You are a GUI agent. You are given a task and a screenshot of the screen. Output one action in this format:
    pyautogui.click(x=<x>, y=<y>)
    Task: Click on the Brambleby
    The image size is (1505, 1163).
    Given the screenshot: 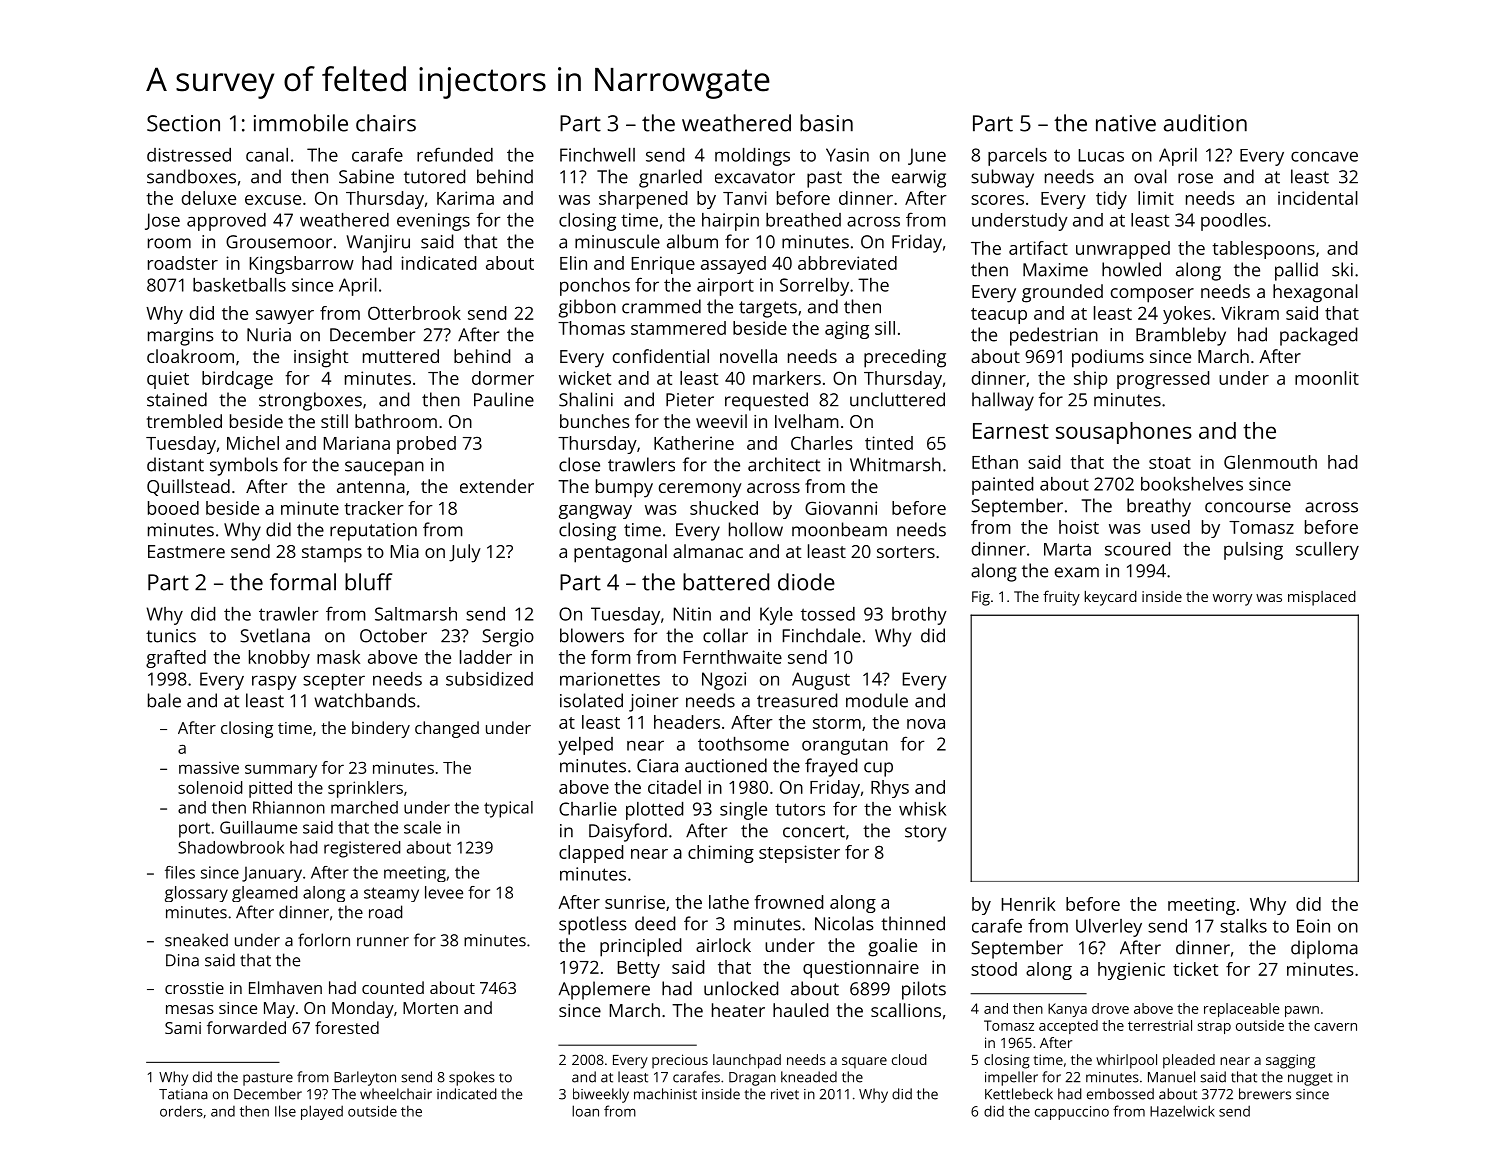 What is the action you would take?
    pyautogui.click(x=1181, y=336)
